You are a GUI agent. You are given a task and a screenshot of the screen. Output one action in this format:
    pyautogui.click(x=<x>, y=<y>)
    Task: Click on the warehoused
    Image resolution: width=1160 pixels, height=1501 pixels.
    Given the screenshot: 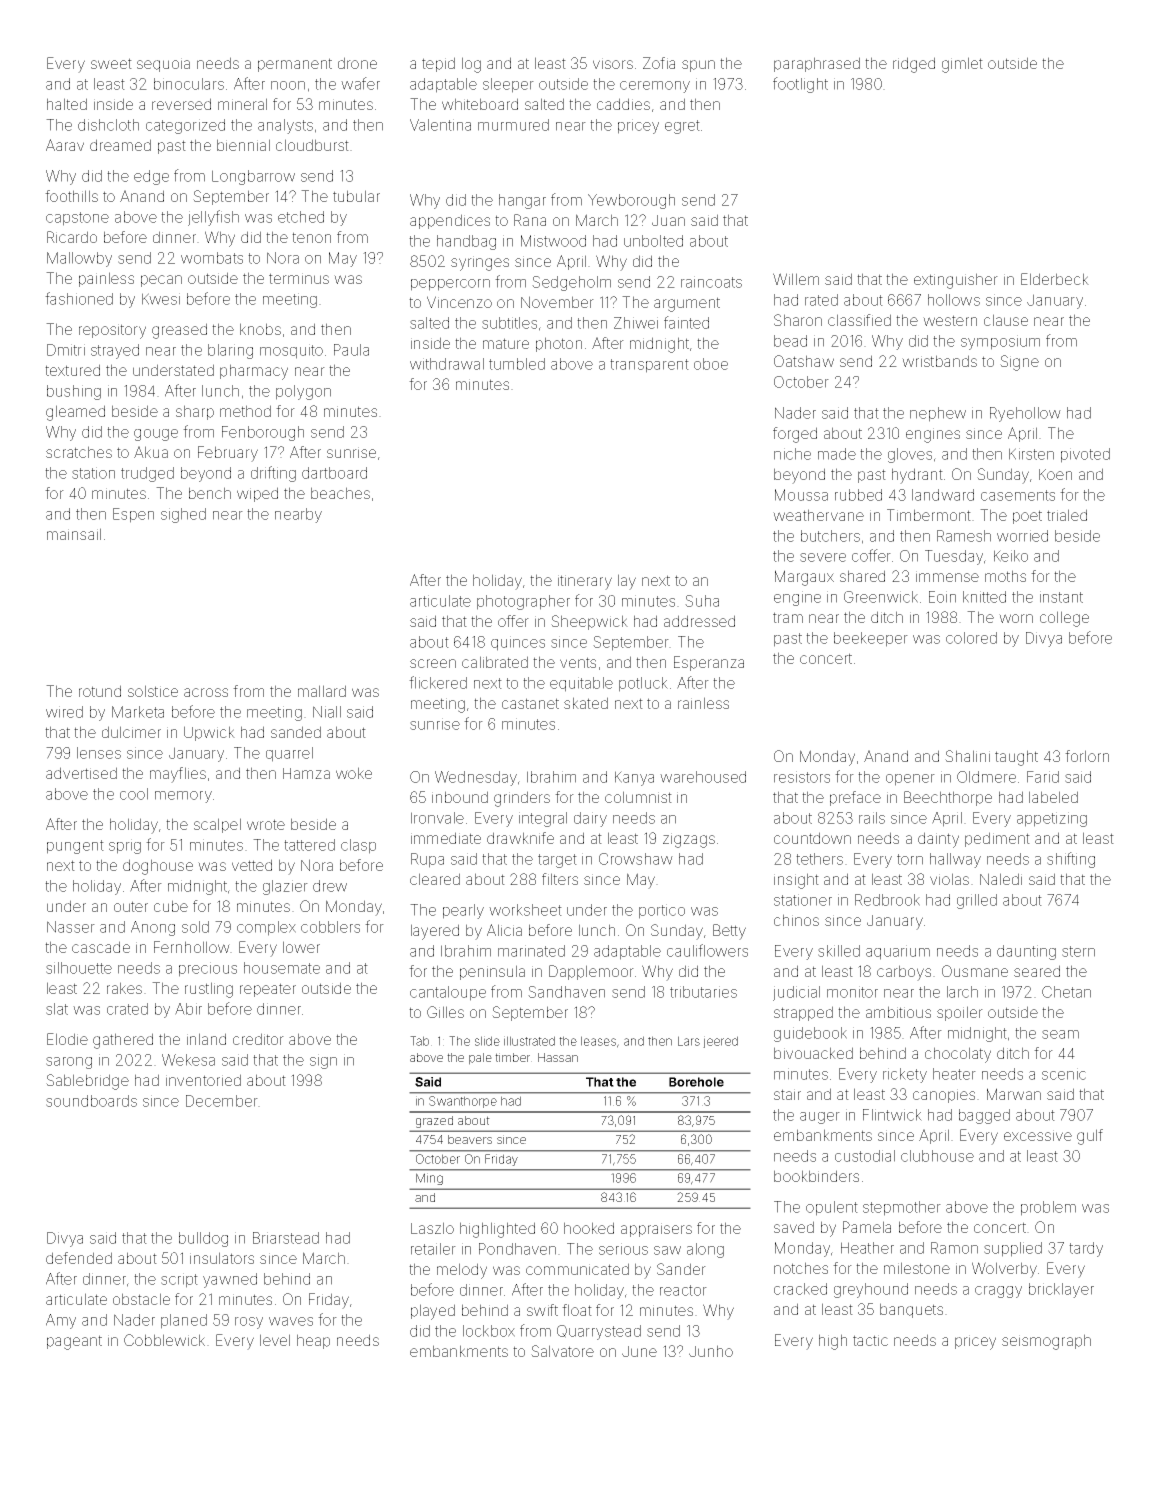 What is the action you would take?
    pyautogui.click(x=703, y=777)
